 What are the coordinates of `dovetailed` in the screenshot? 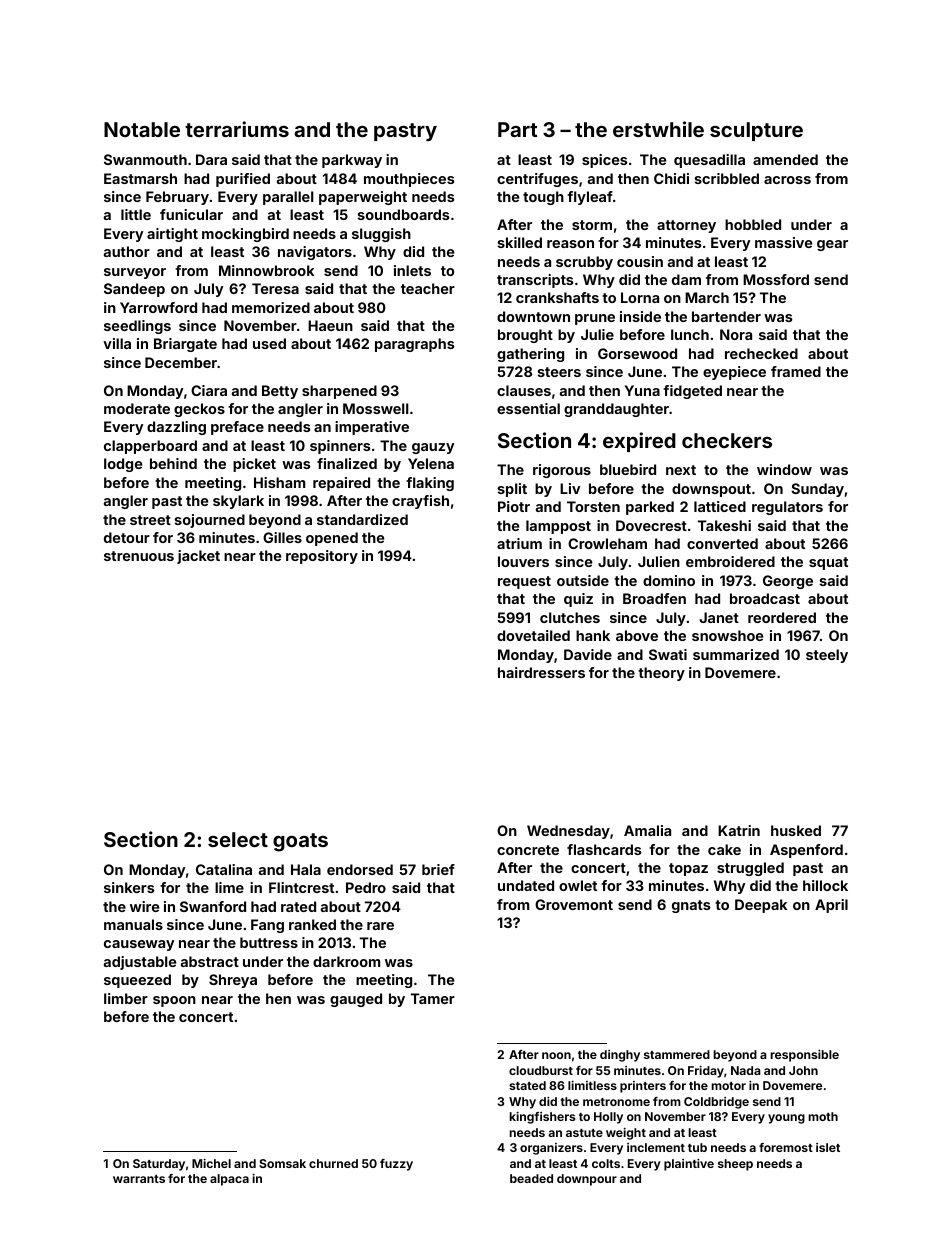 It's located at (533, 635).
